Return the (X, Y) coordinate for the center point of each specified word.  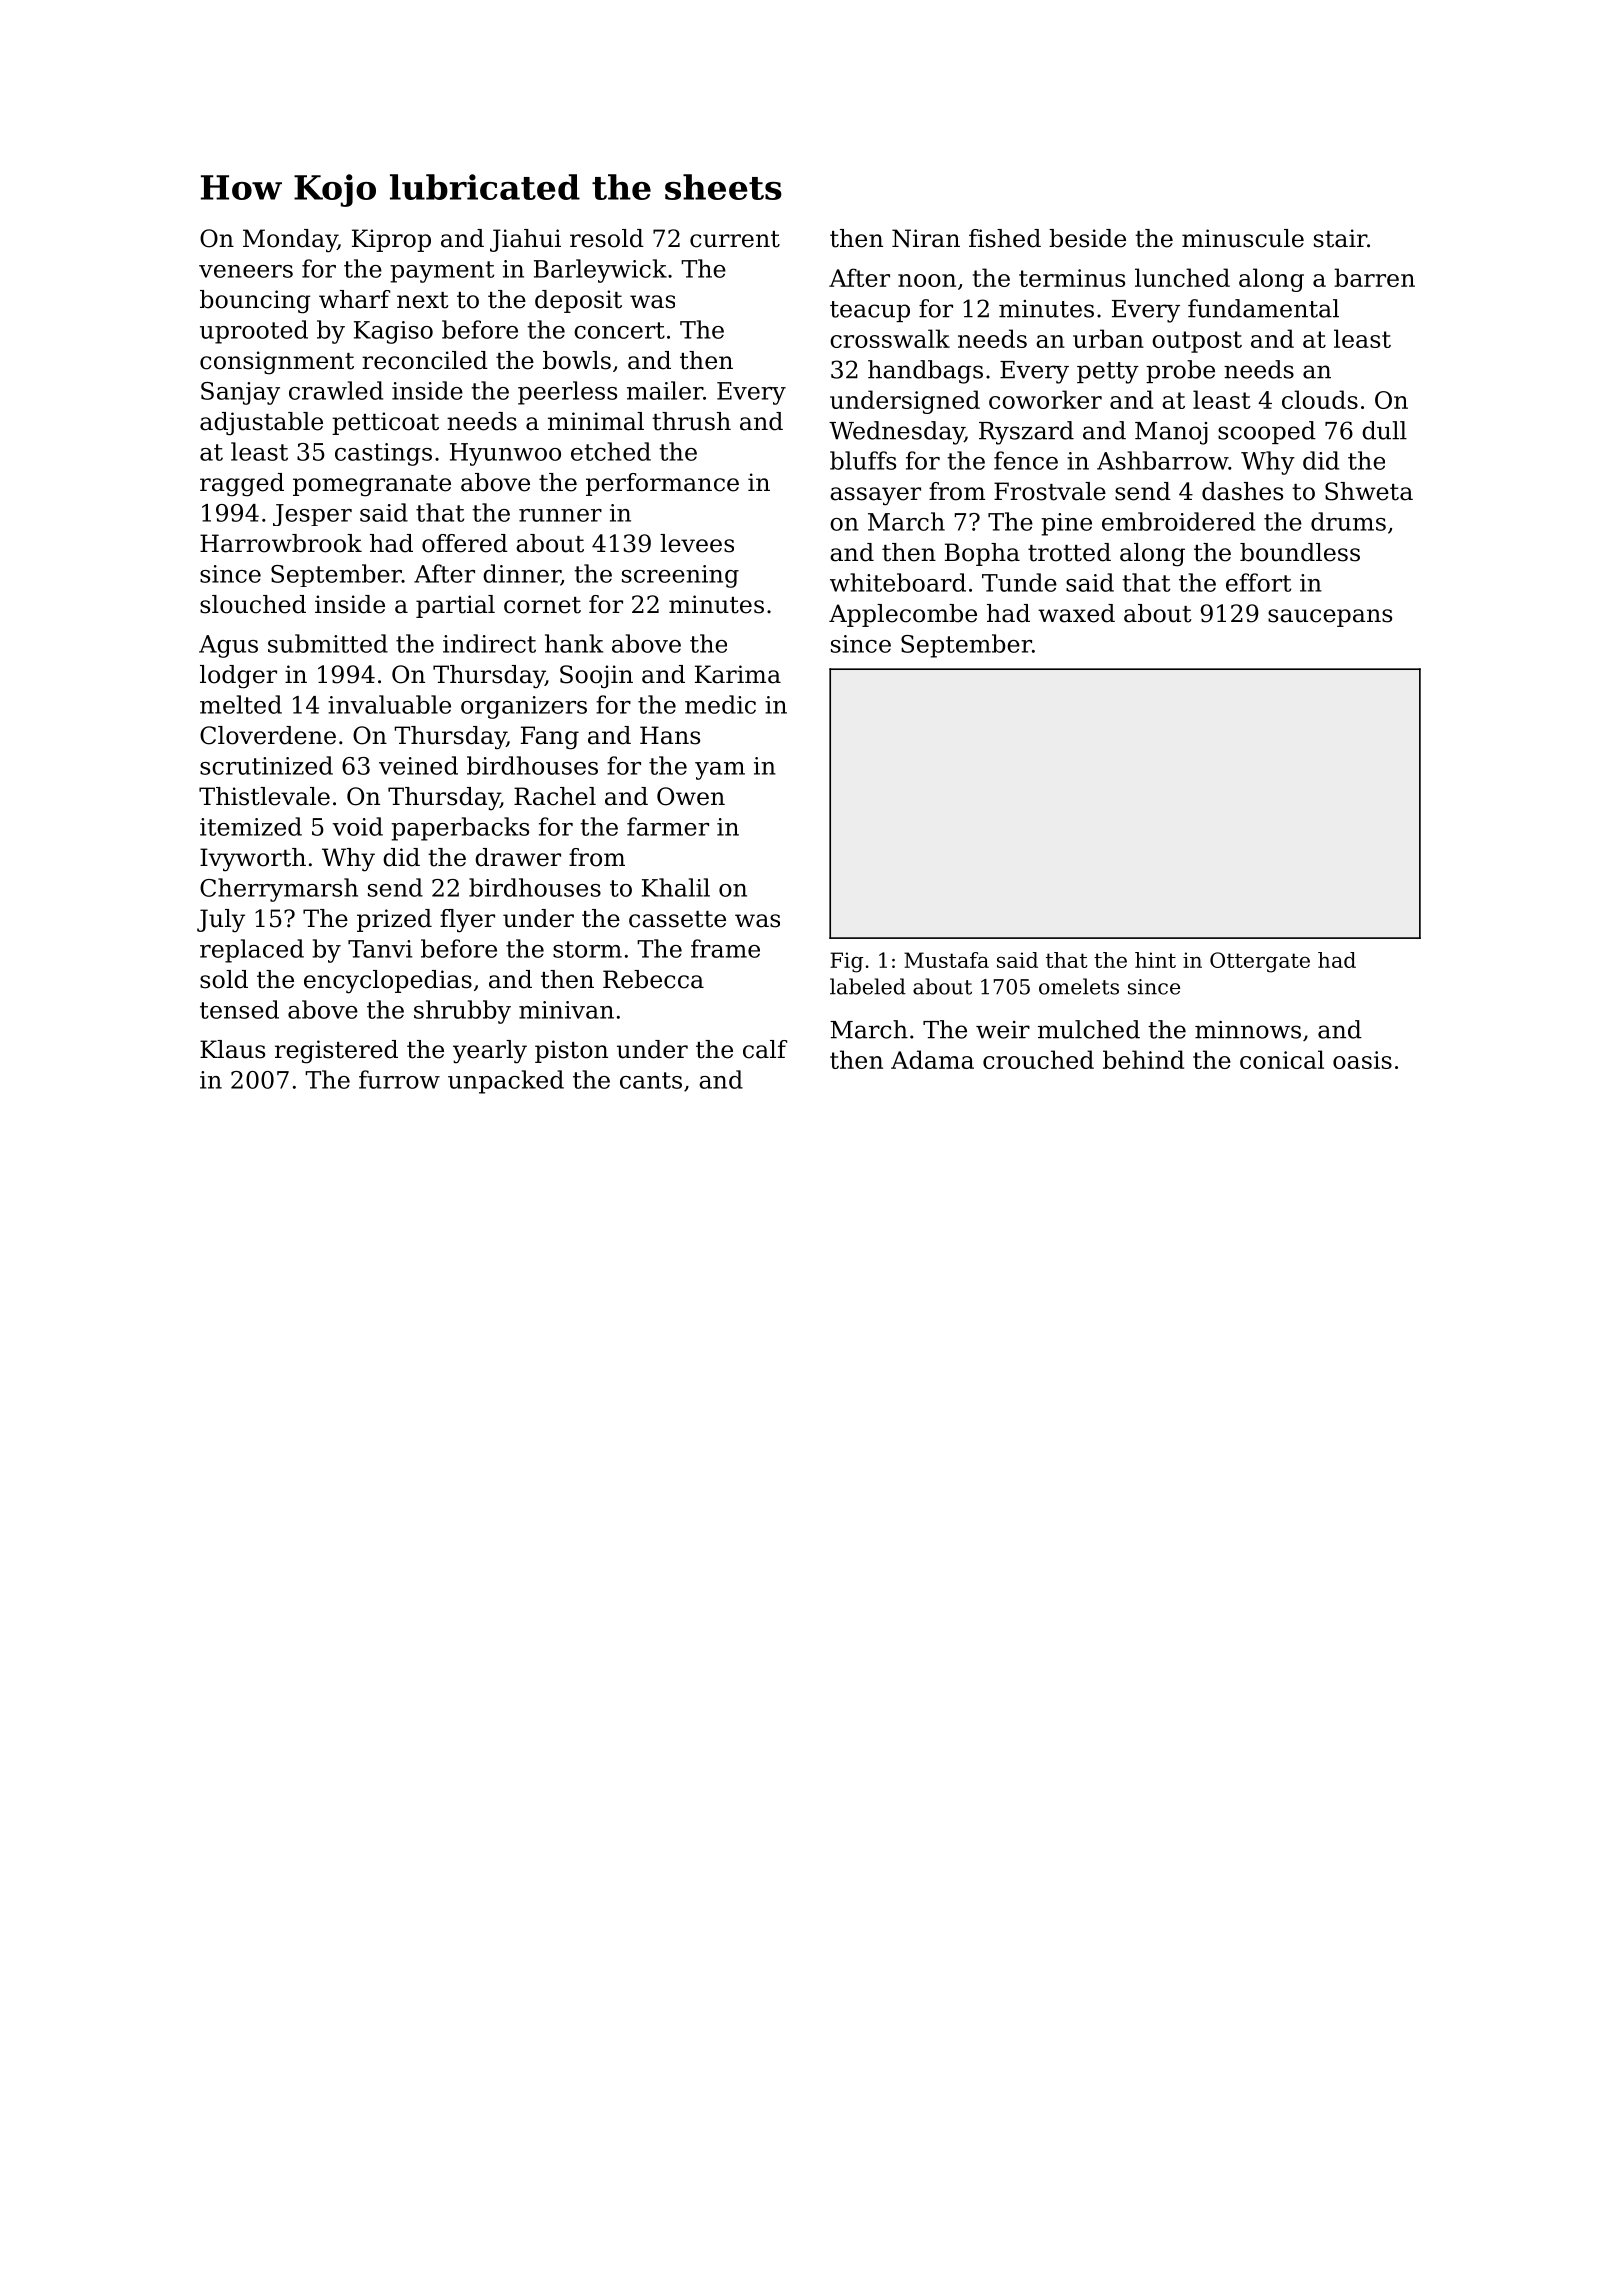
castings (383, 454)
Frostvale (1050, 491)
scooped (1267, 432)
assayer (875, 496)
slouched (253, 604)
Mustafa (946, 960)
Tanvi (380, 949)
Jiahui (525, 240)
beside (1087, 238)
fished (1005, 238)
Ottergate (1260, 962)
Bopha (982, 554)
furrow (399, 1079)
